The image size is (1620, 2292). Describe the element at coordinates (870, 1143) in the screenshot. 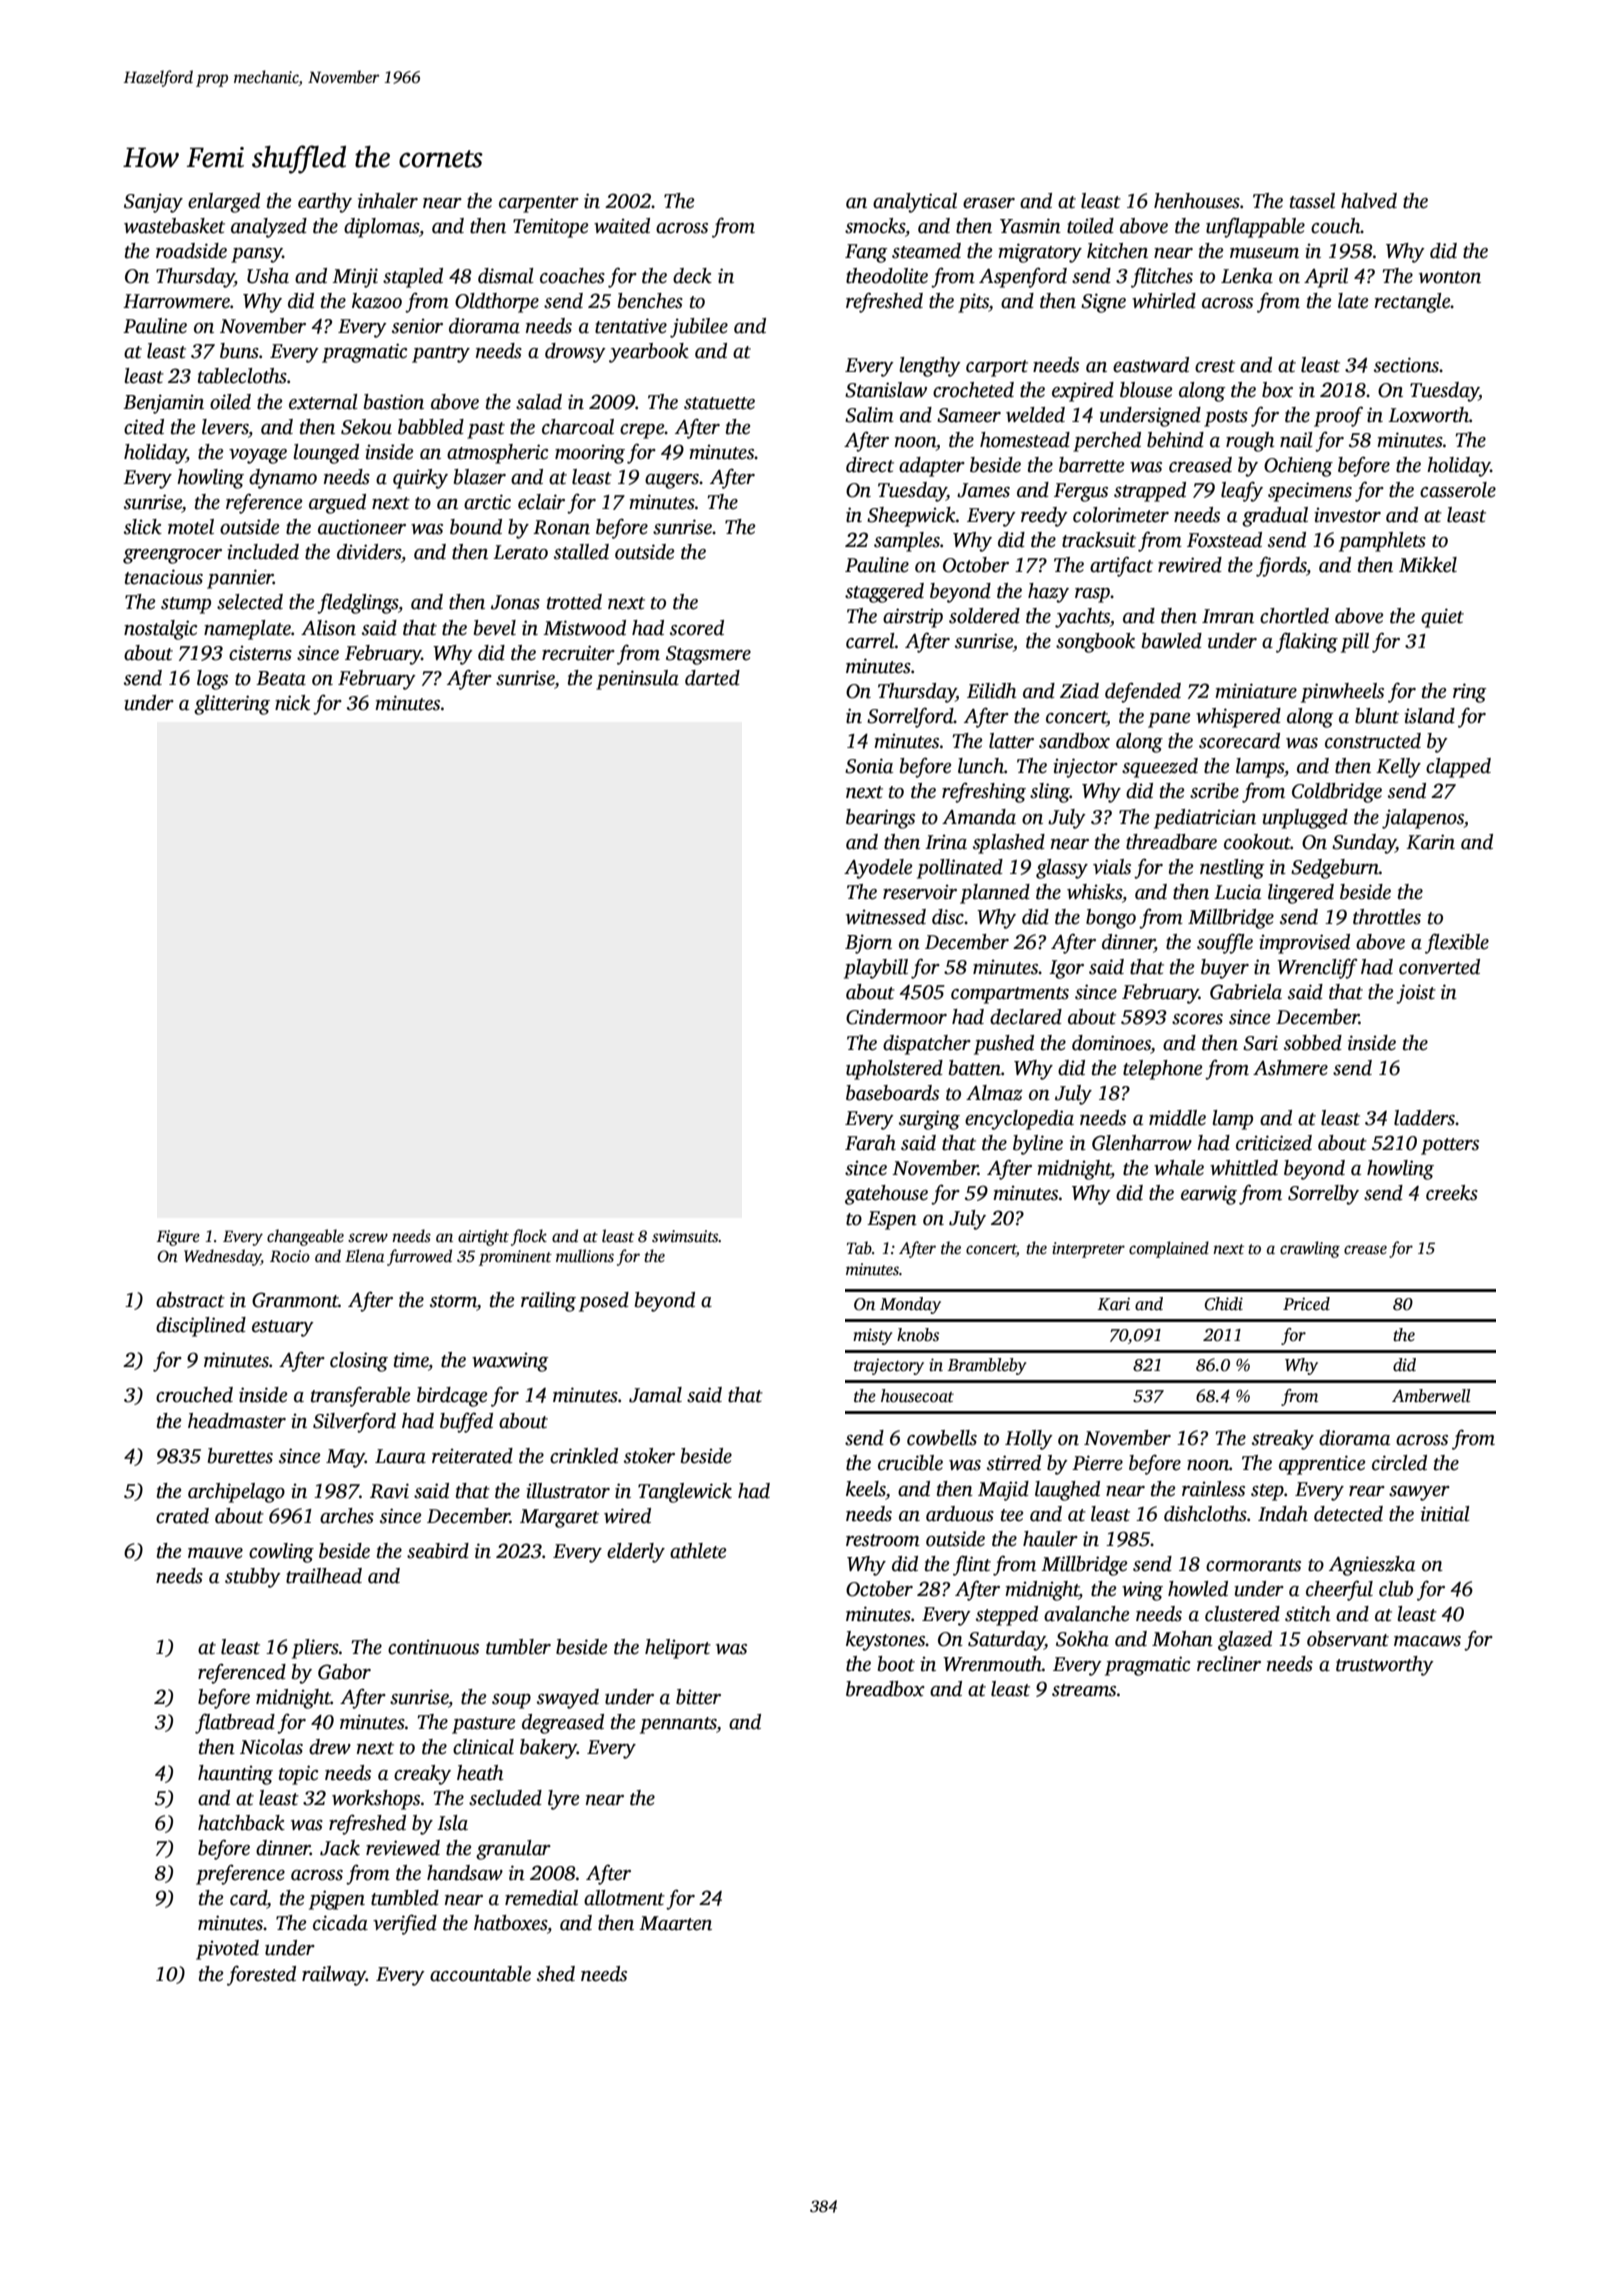

I see `Farah` at that location.
